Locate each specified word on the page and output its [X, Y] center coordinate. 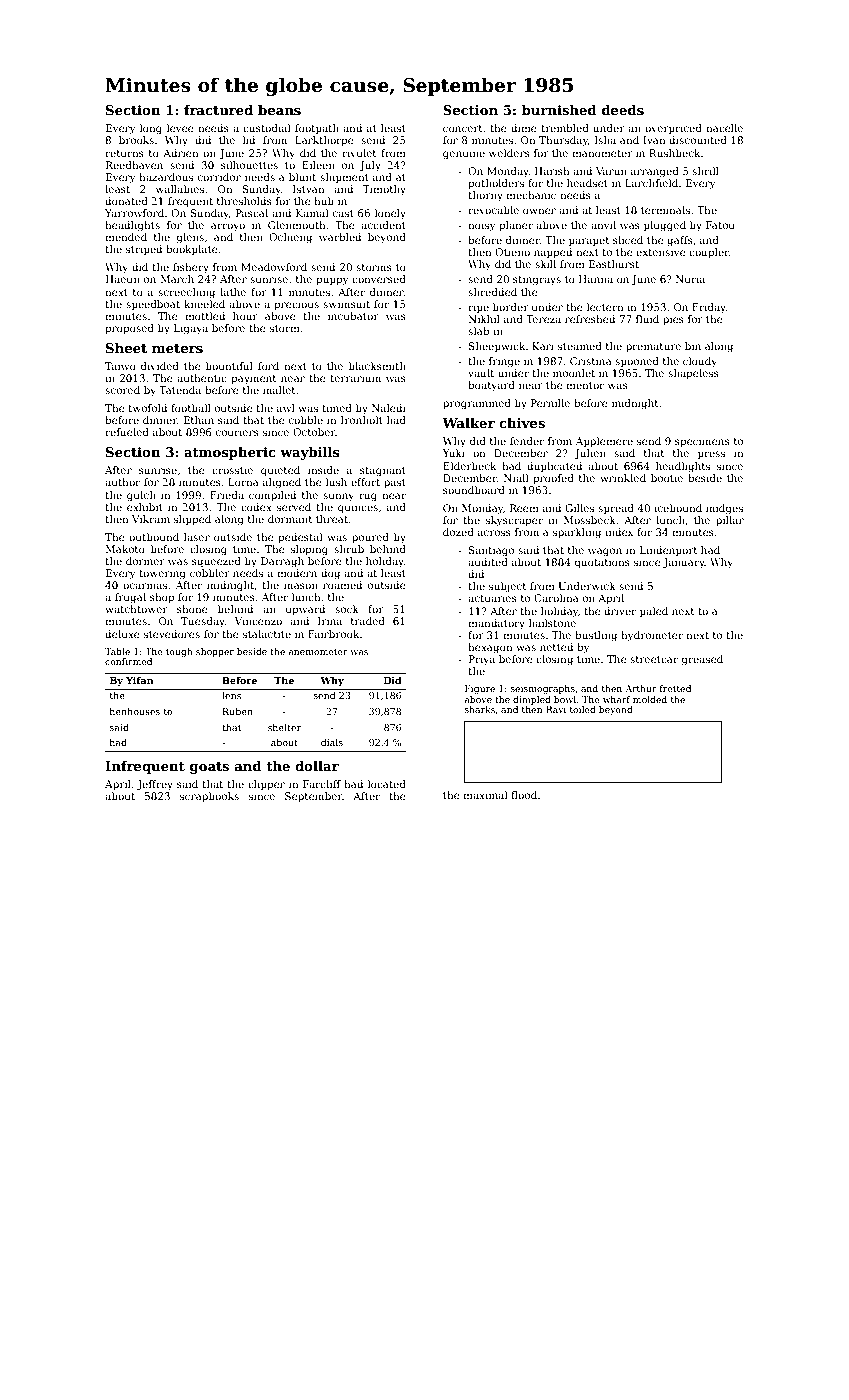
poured [370, 538]
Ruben [237, 711]
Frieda [227, 495]
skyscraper [514, 521]
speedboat [153, 305]
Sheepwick [497, 347]
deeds [623, 110]
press [711, 455]
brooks [136, 140]
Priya [482, 660]
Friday [709, 308]
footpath [317, 129]
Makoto [125, 549]
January [684, 563]
